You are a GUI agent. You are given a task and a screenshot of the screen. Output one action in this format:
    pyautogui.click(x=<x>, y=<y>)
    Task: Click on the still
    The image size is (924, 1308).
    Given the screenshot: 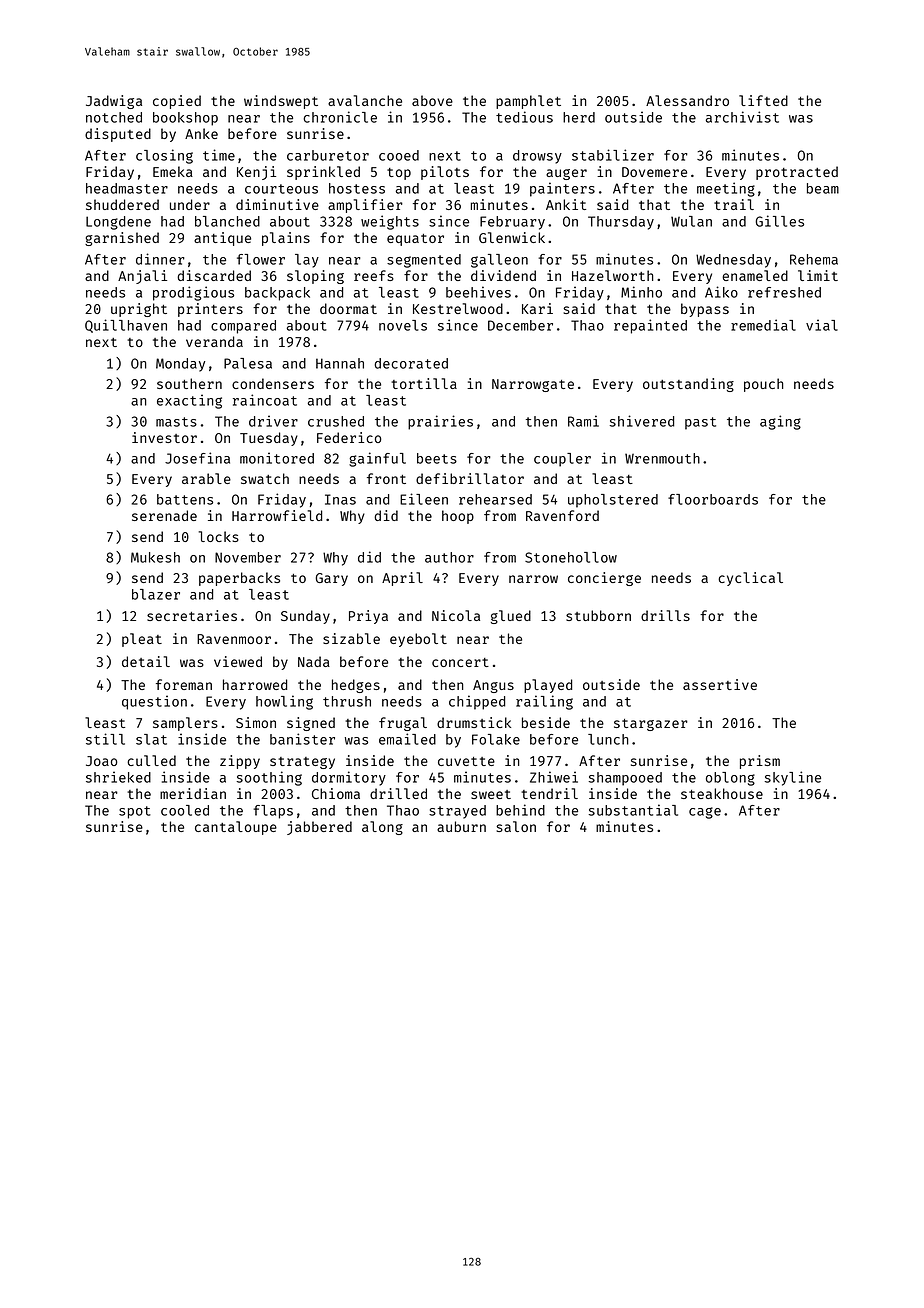 What is the action you would take?
    pyautogui.click(x=105, y=739)
